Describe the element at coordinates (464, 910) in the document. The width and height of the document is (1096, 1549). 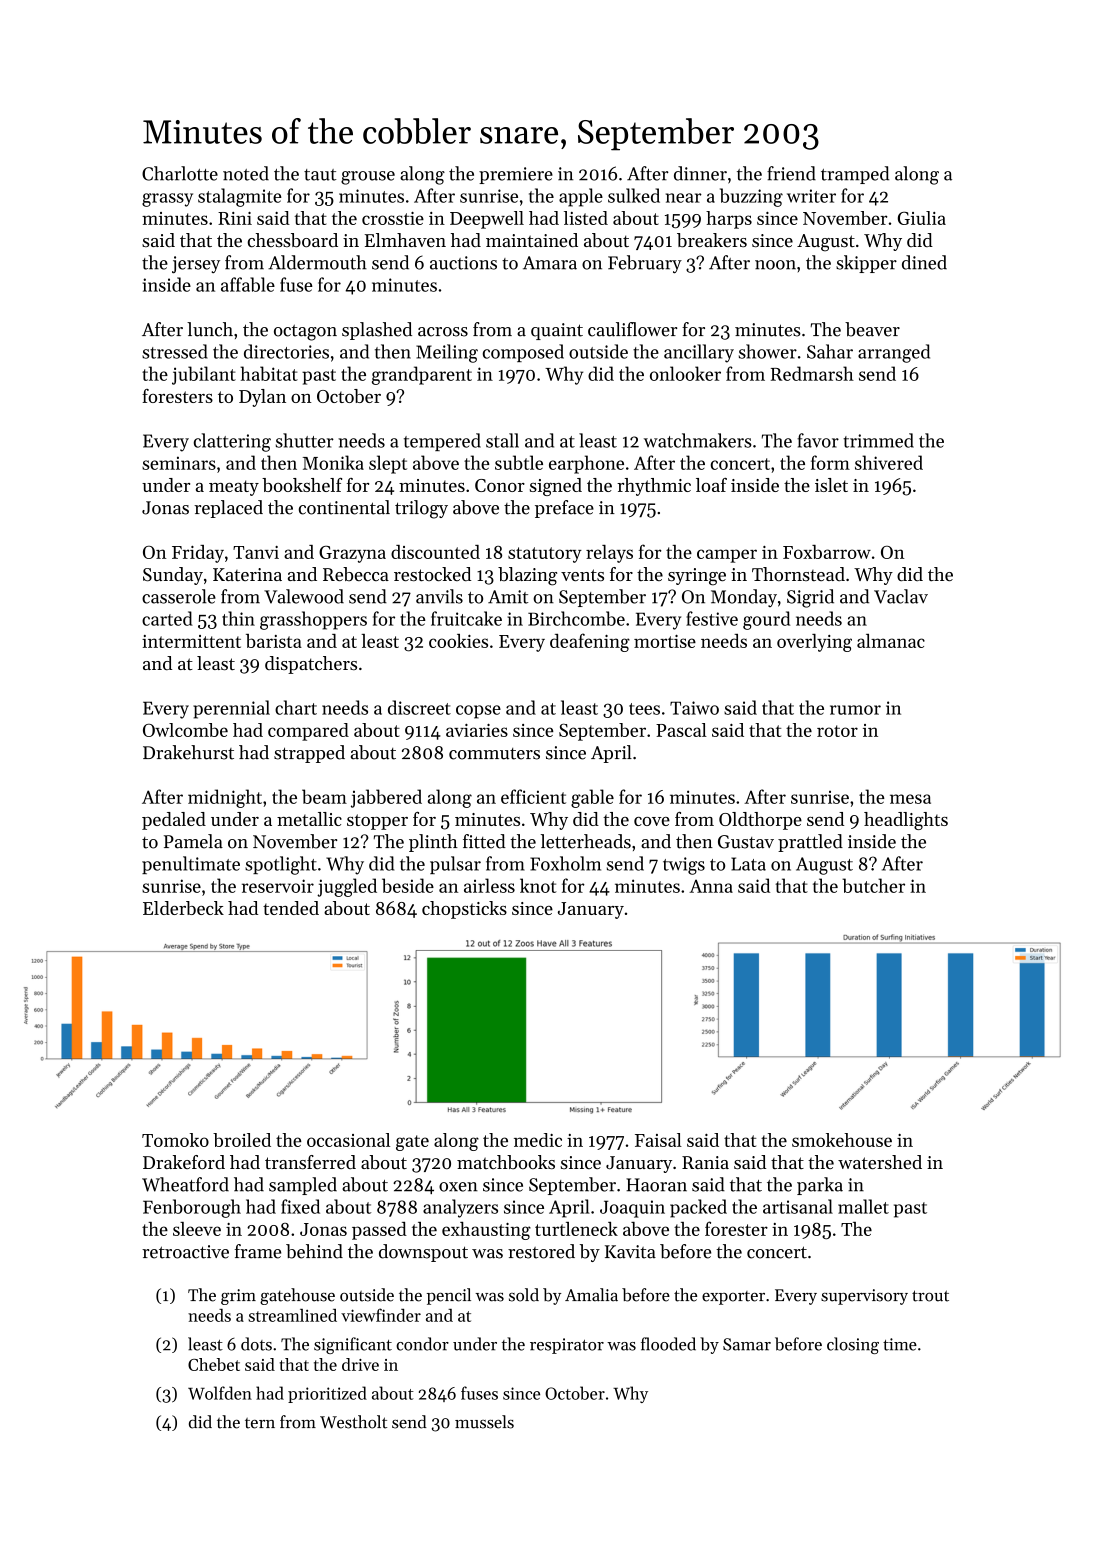
I see `chopsticks` at that location.
